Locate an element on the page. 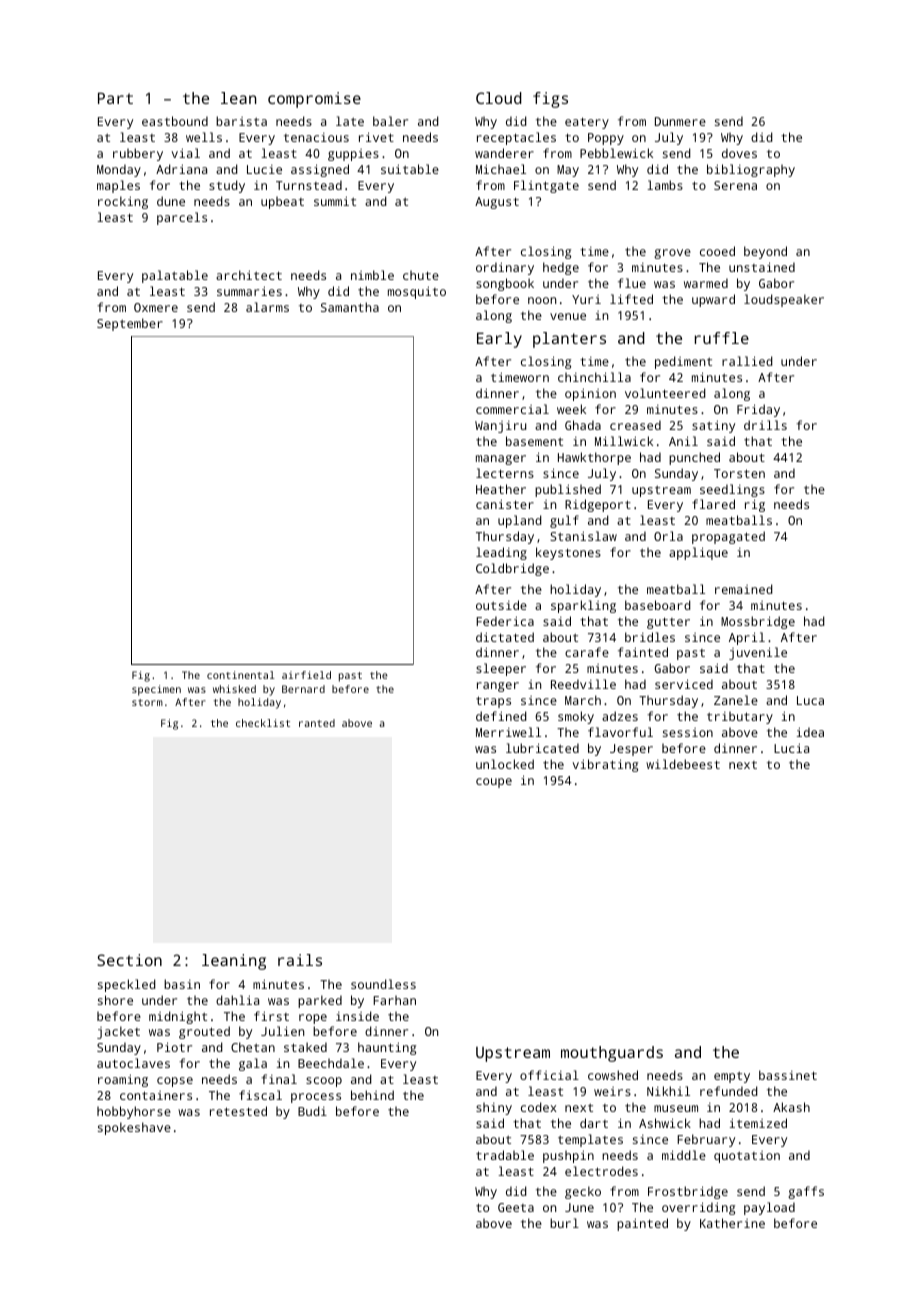 This document has width=924, height=1308. Budi is located at coordinates (312, 1111).
